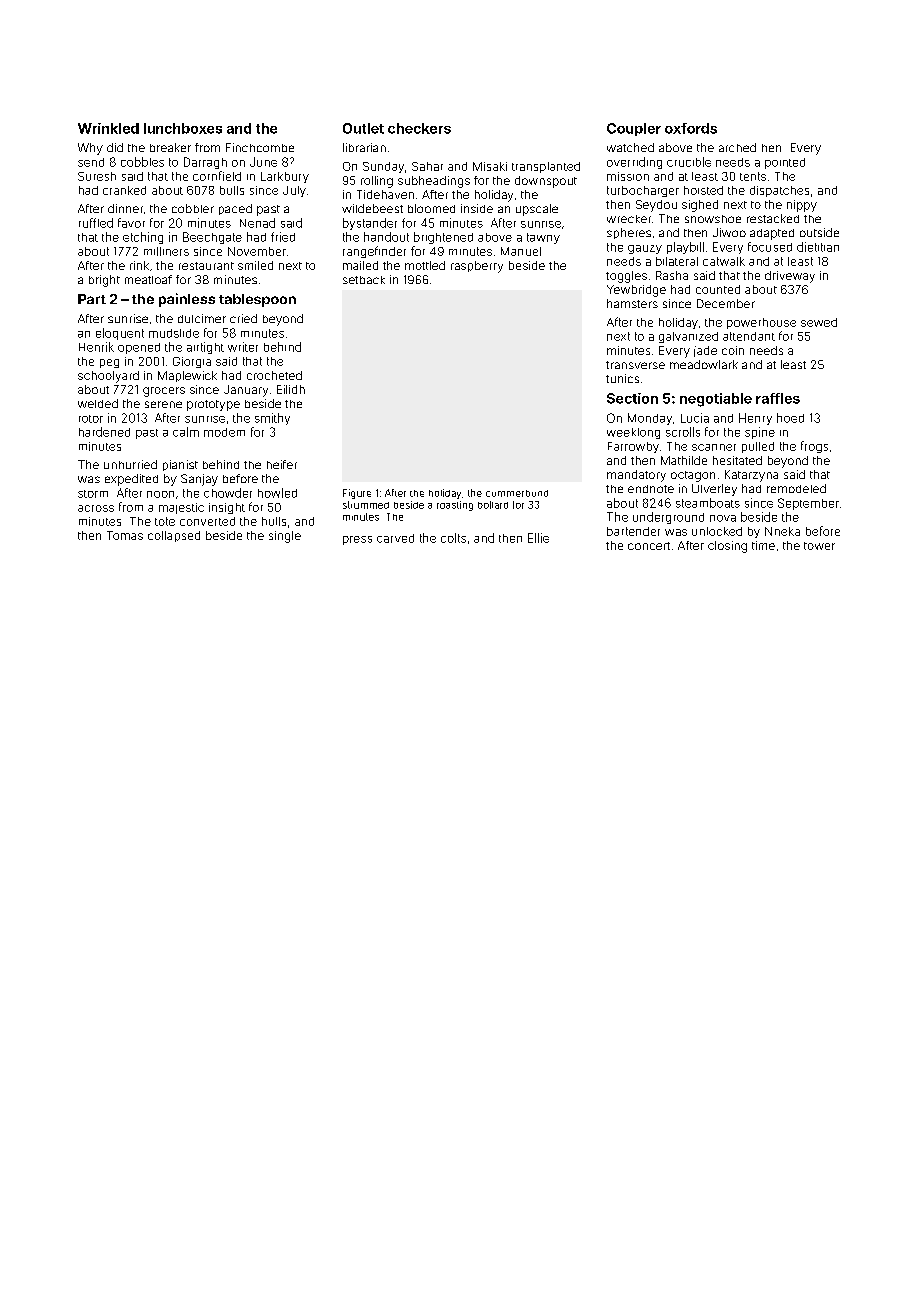 Image resolution: width=924 pixels, height=1308 pixels. What do you see at coordinates (790, 418) in the page?
I see `hoed` at bounding box center [790, 418].
